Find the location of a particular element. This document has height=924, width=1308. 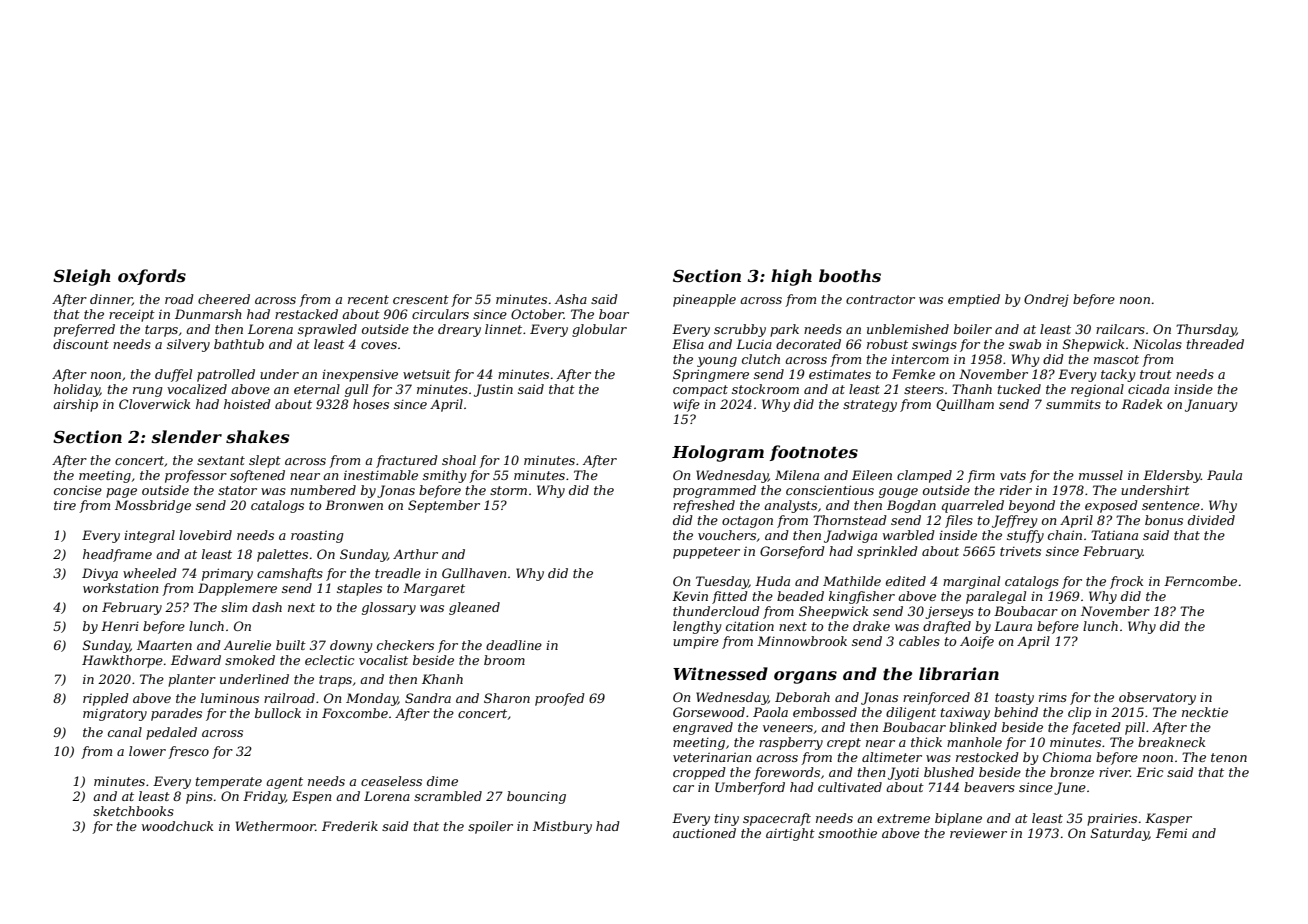

footnotes is located at coordinates (814, 453).
